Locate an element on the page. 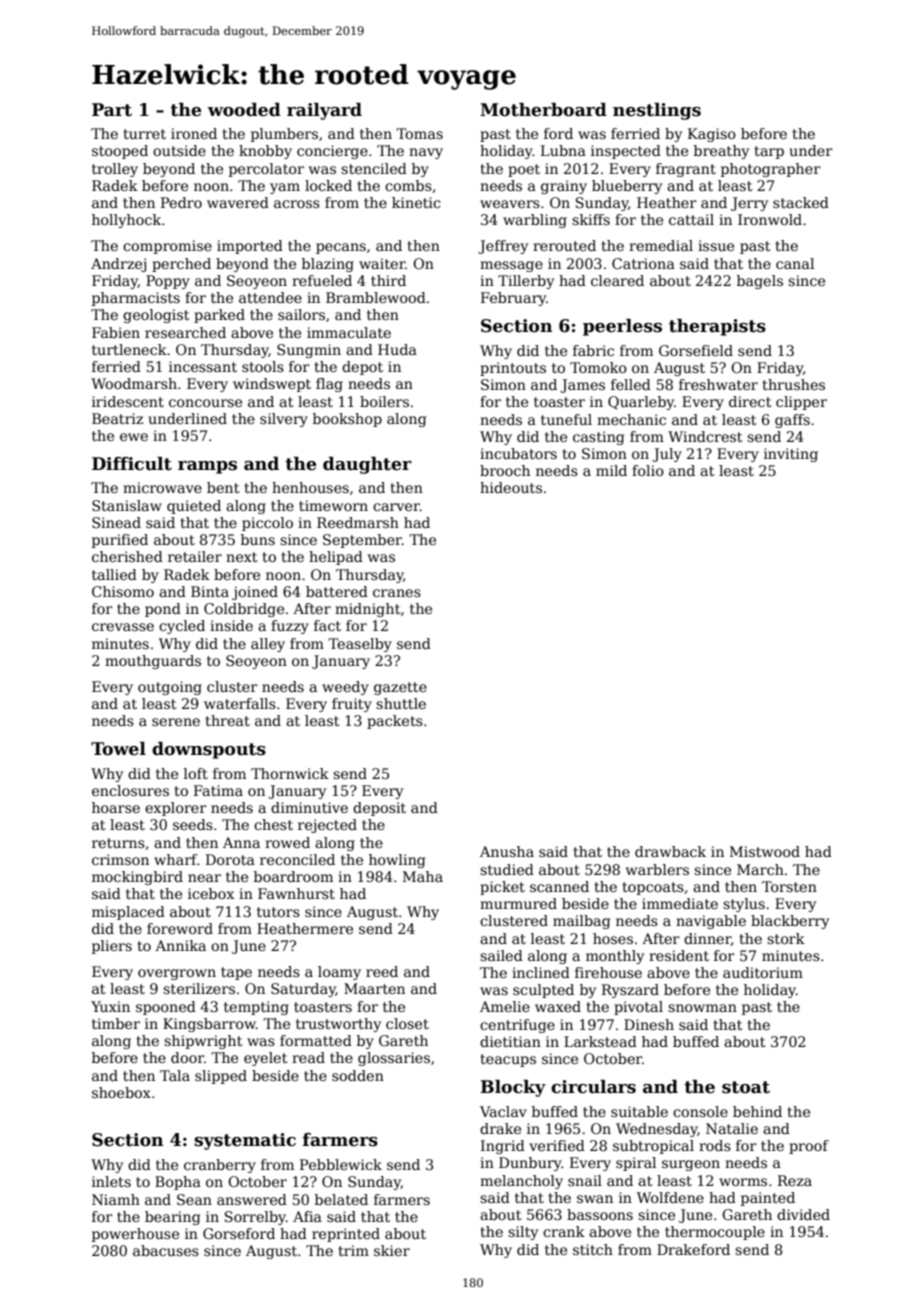  sterilizers is located at coordinates (199, 988).
